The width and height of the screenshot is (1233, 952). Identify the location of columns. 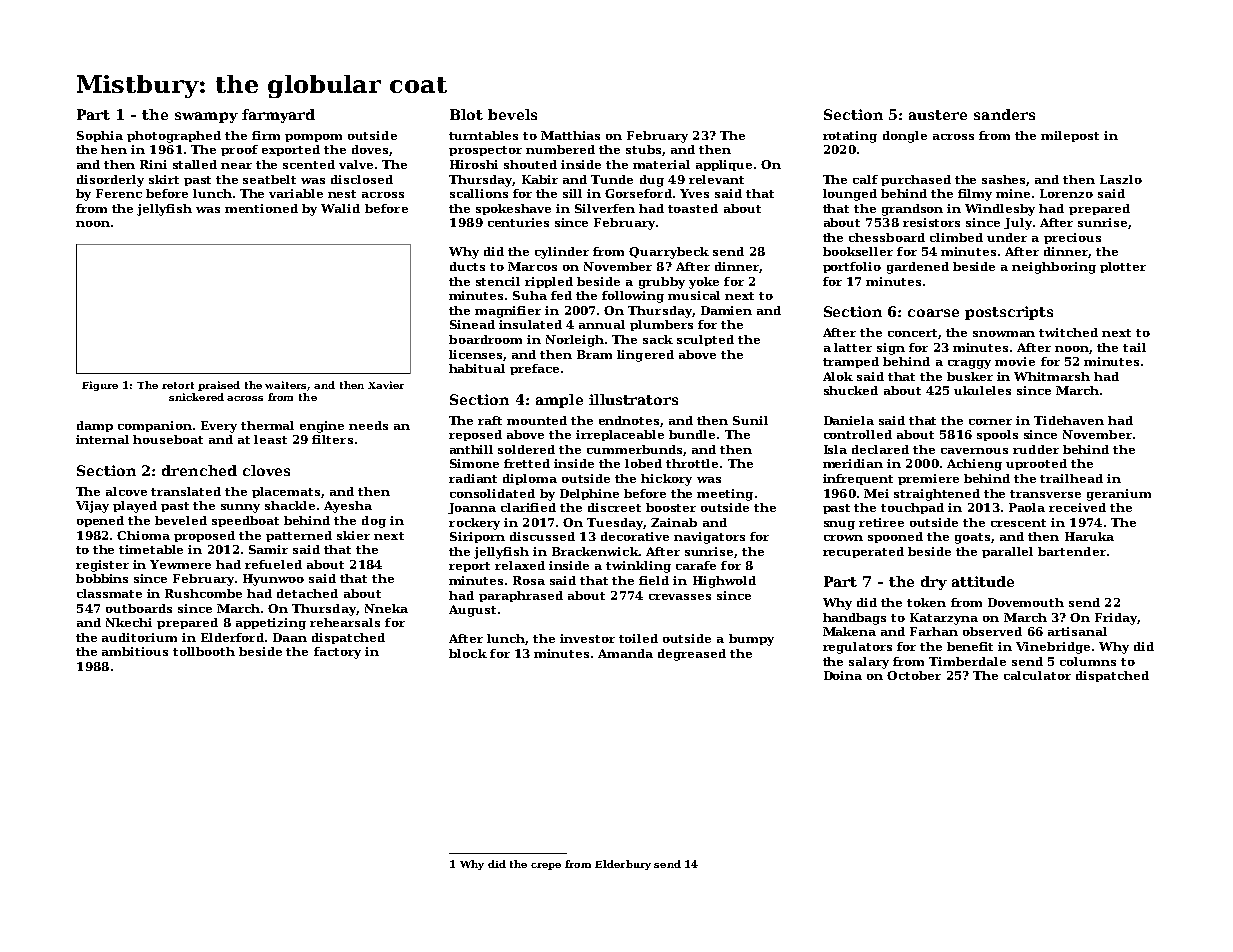
(1088, 661).
